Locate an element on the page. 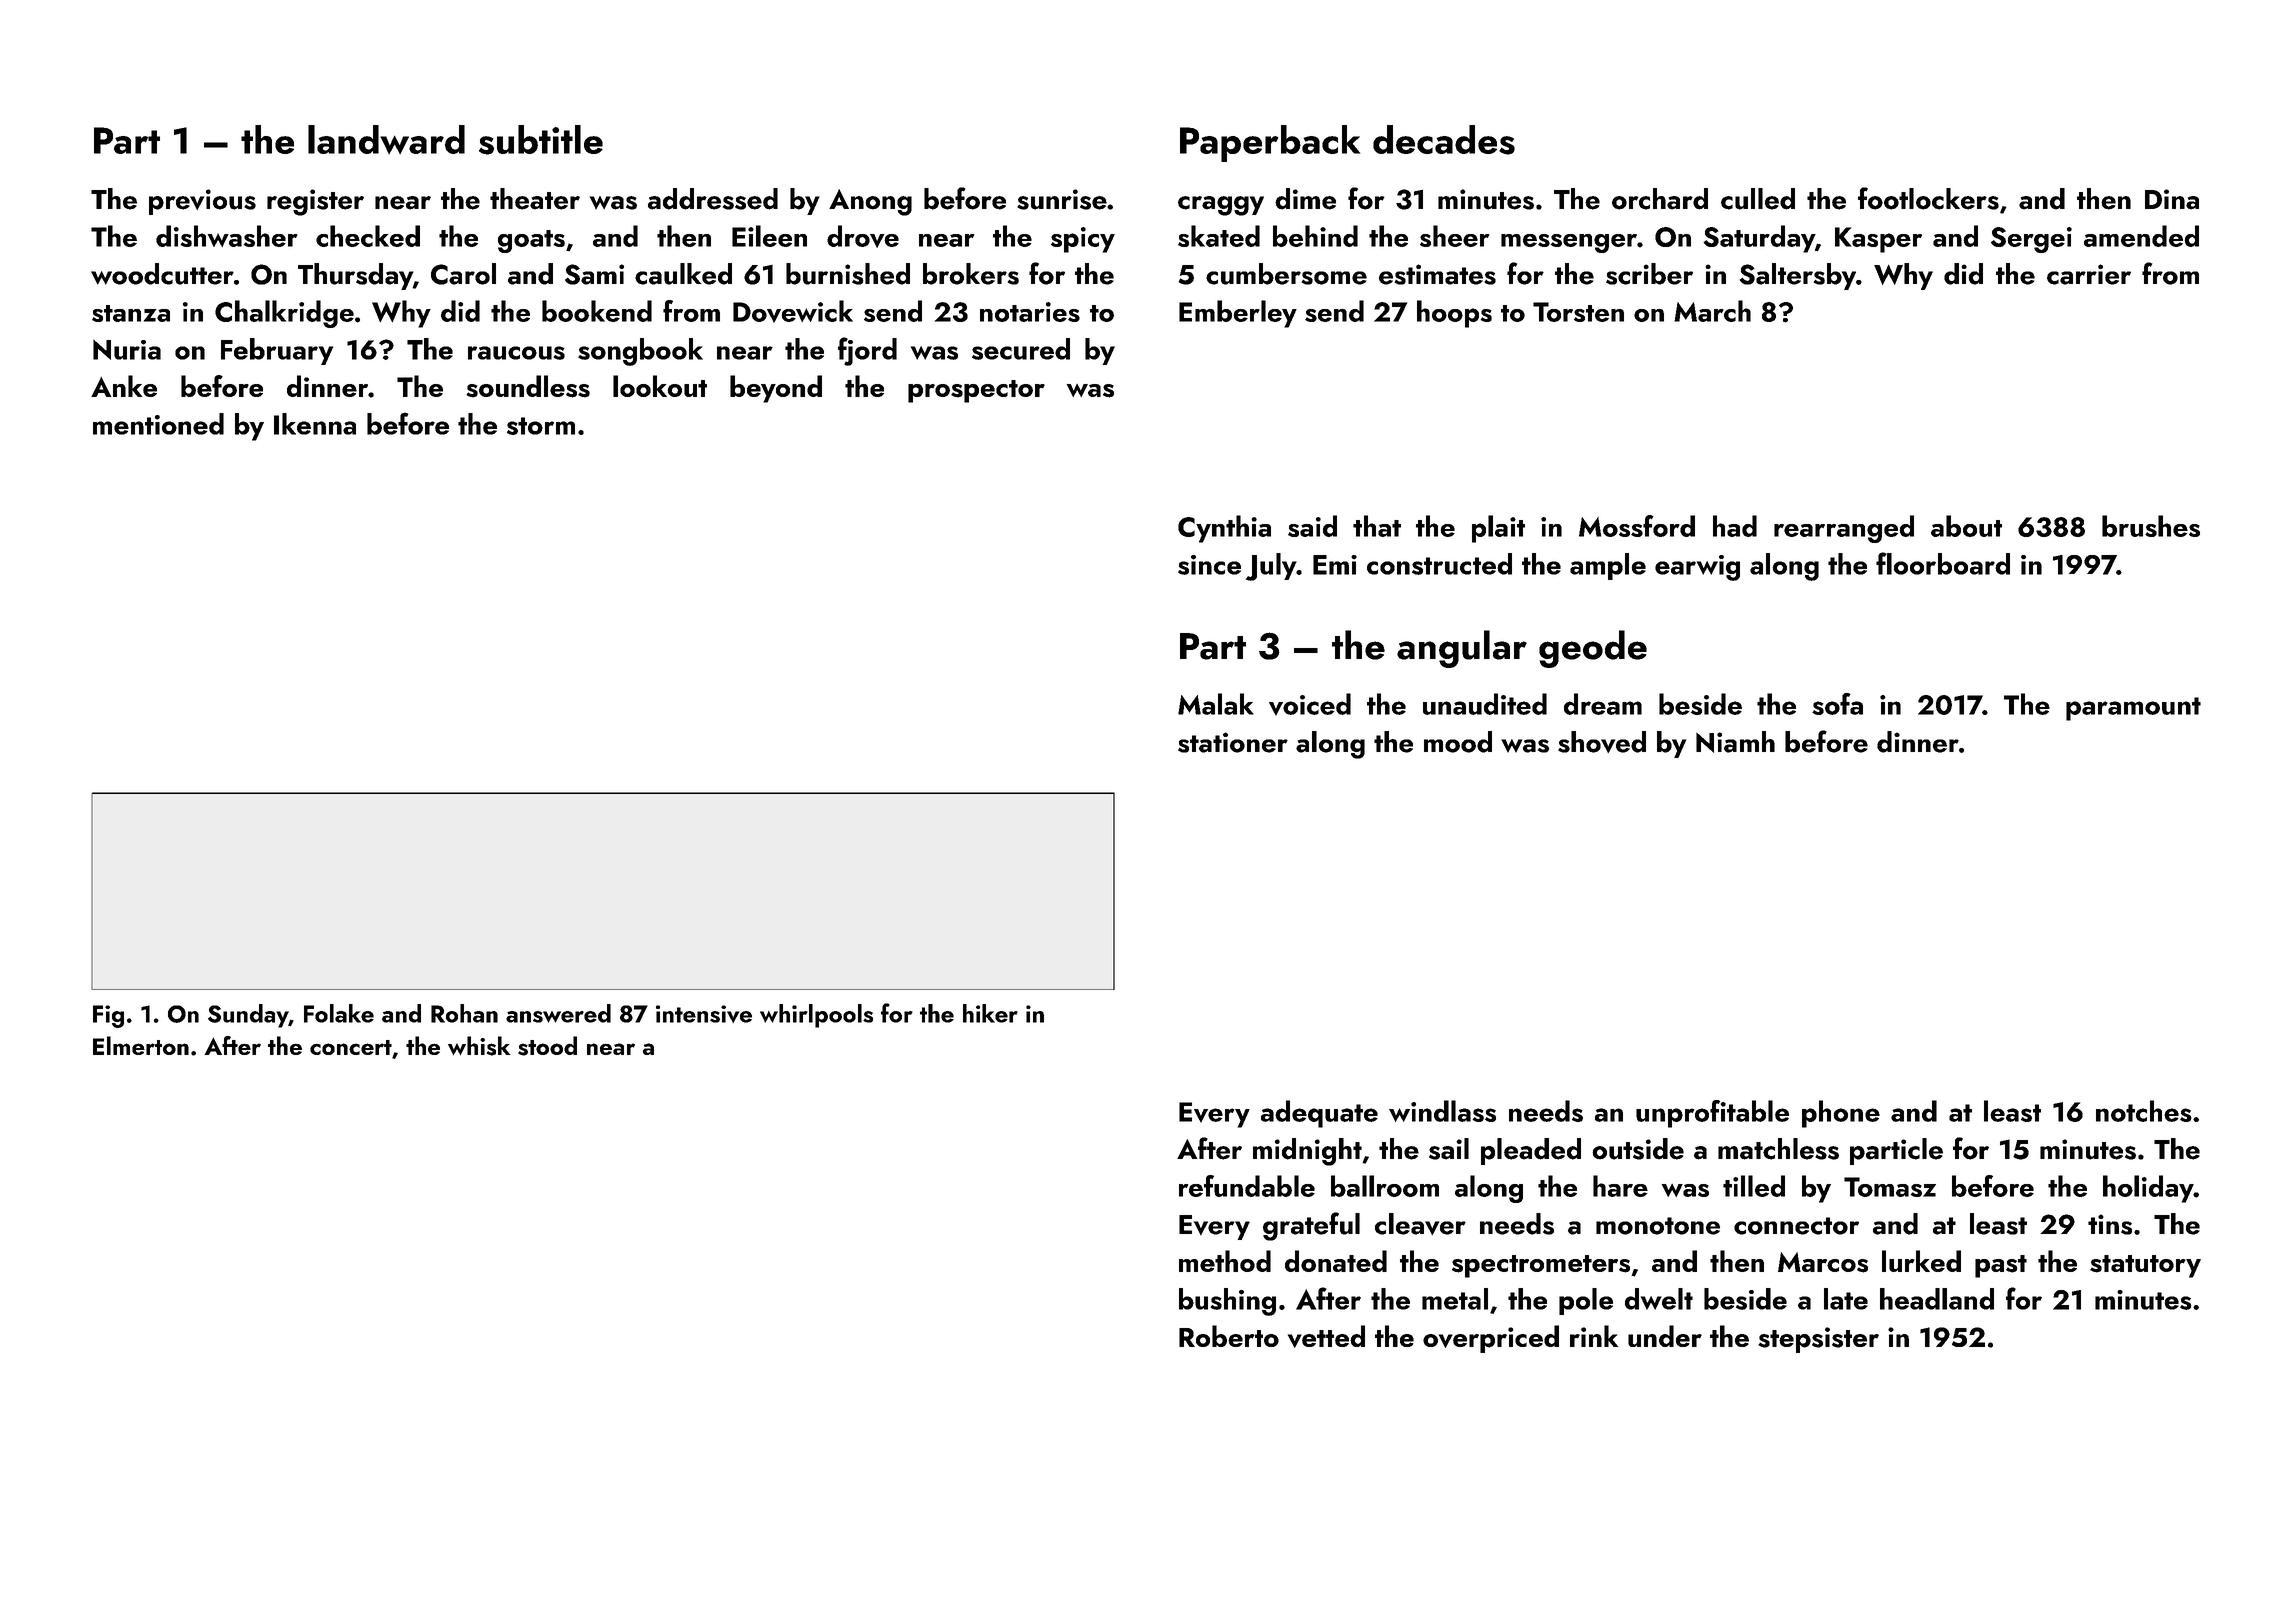 The image size is (2292, 1620). carrier is located at coordinates (2089, 274).
